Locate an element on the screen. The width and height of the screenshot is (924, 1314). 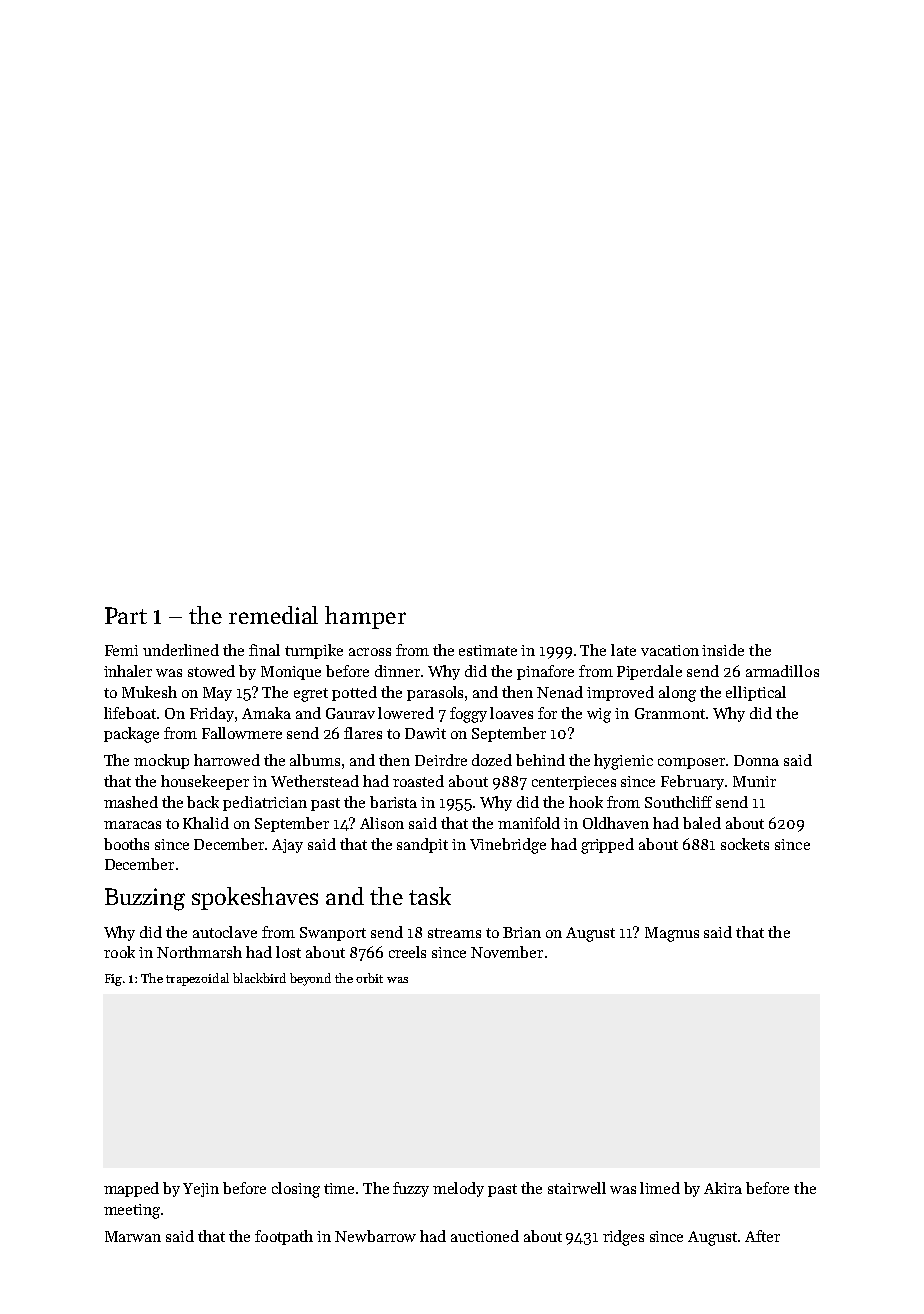
Magnus is located at coordinates (672, 934).
